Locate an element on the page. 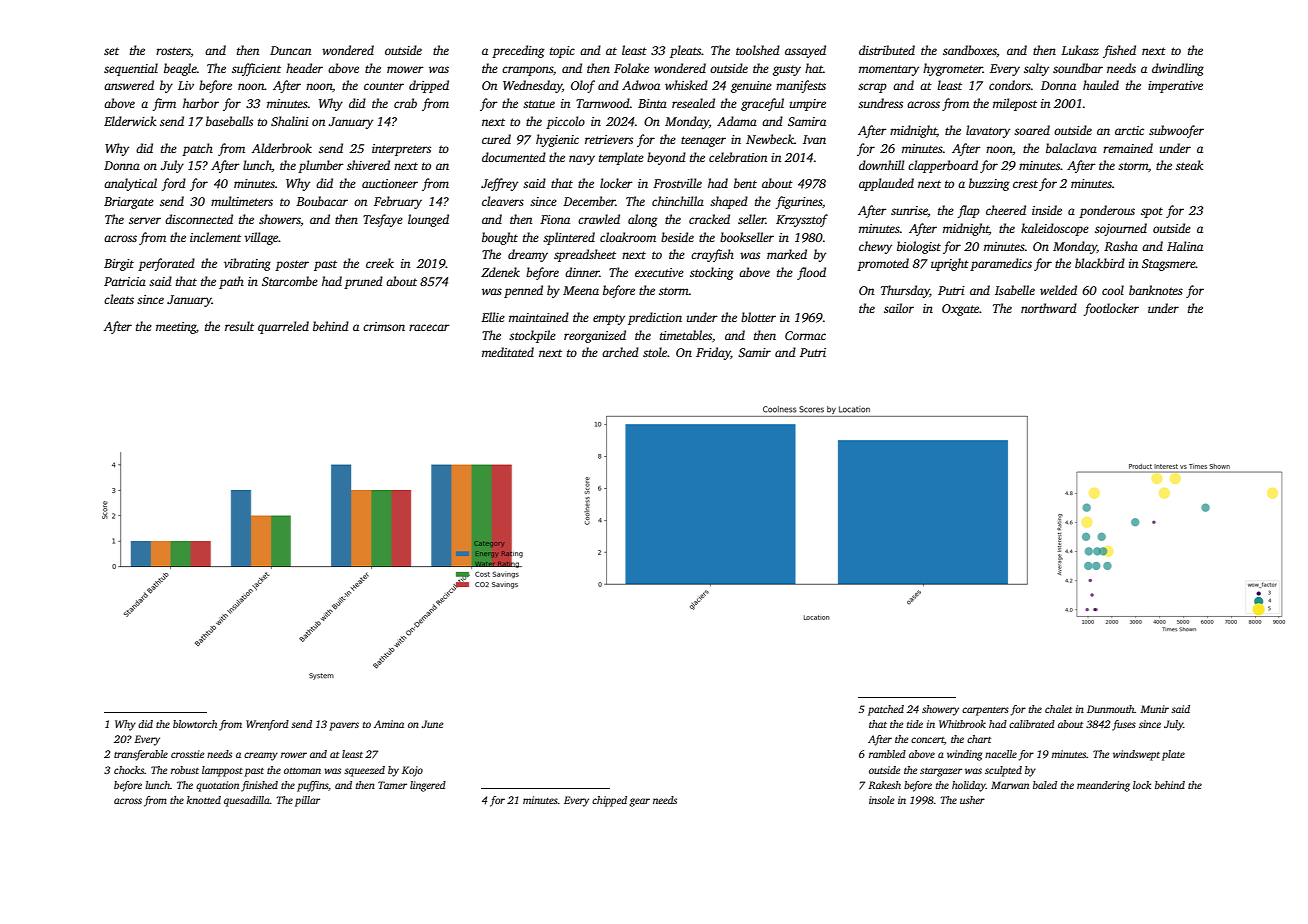 This document has height=924, width=1308. topic is located at coordinates (562, 52).
